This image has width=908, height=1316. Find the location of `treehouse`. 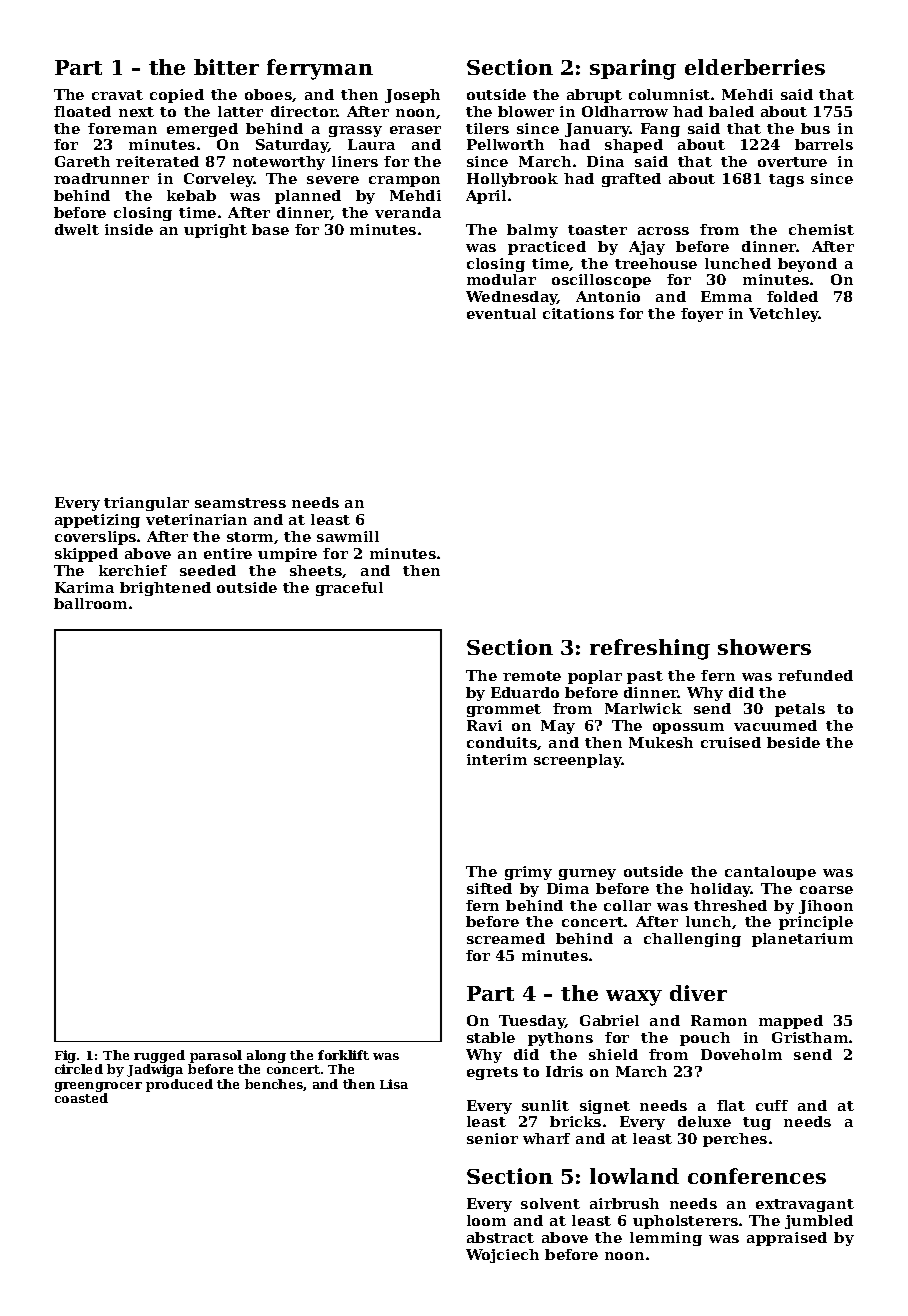

treehouse is located at coordinates (656, 263).
